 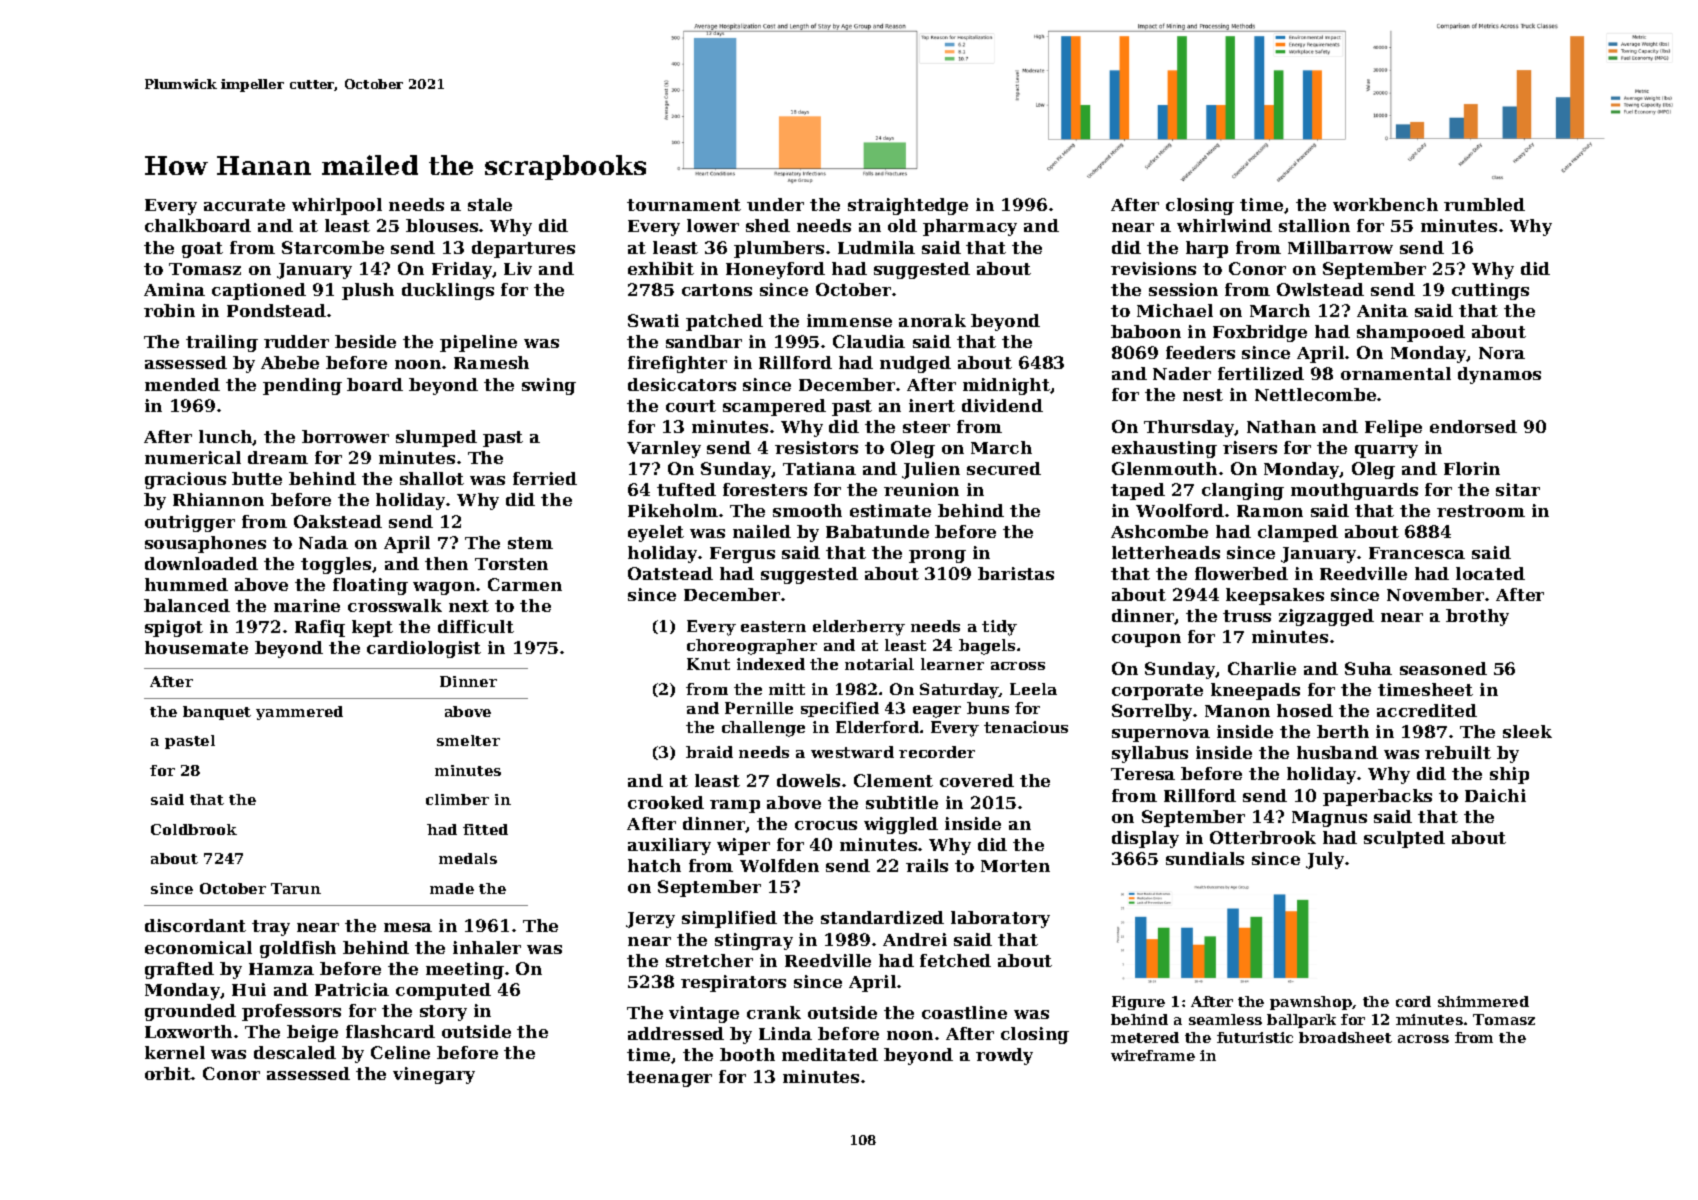 I want to click on foresters, so click(x=765, y=489).
